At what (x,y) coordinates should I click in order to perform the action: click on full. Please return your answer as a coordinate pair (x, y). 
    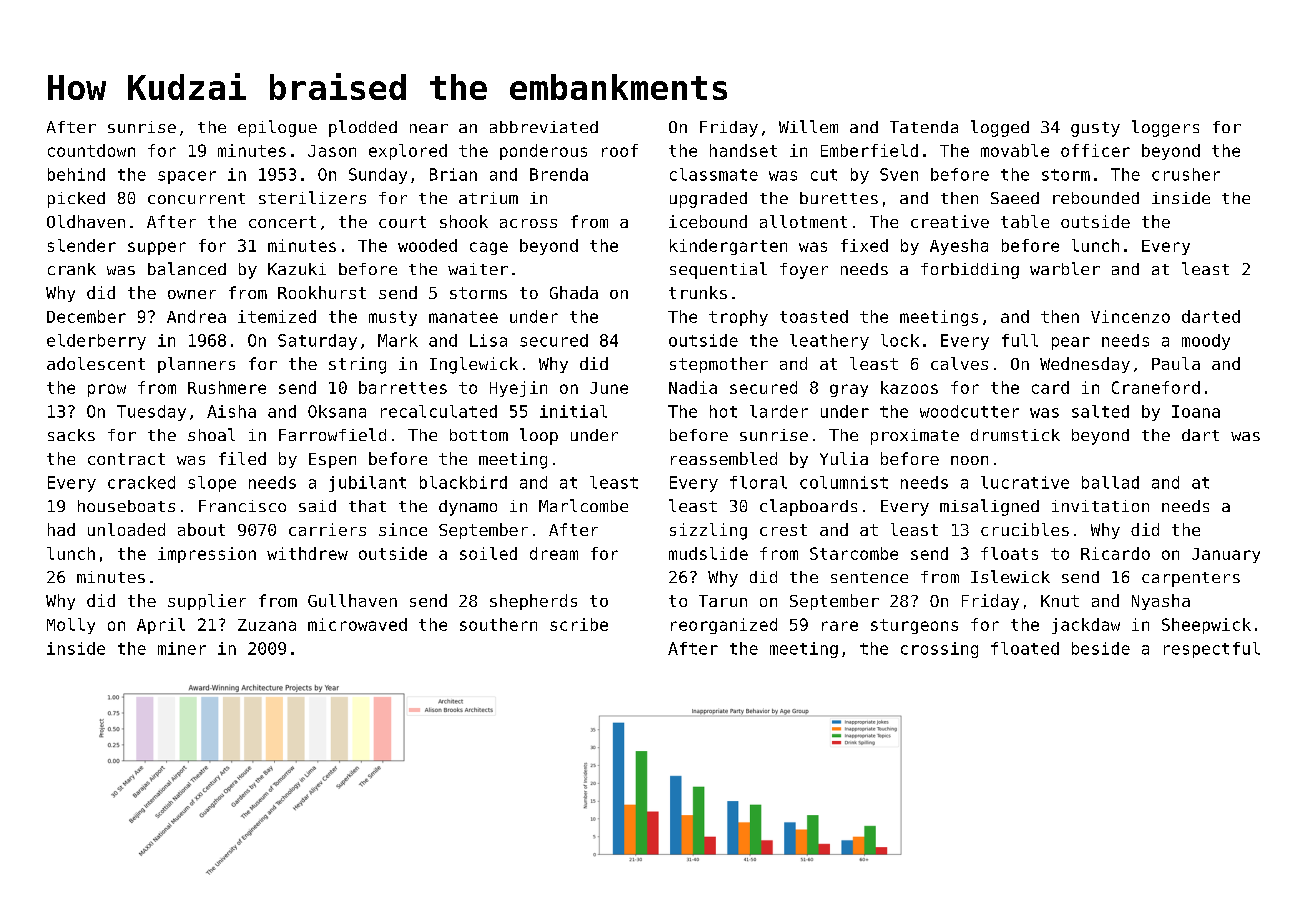
    Looking at the image, I should click on (1020, 340).
